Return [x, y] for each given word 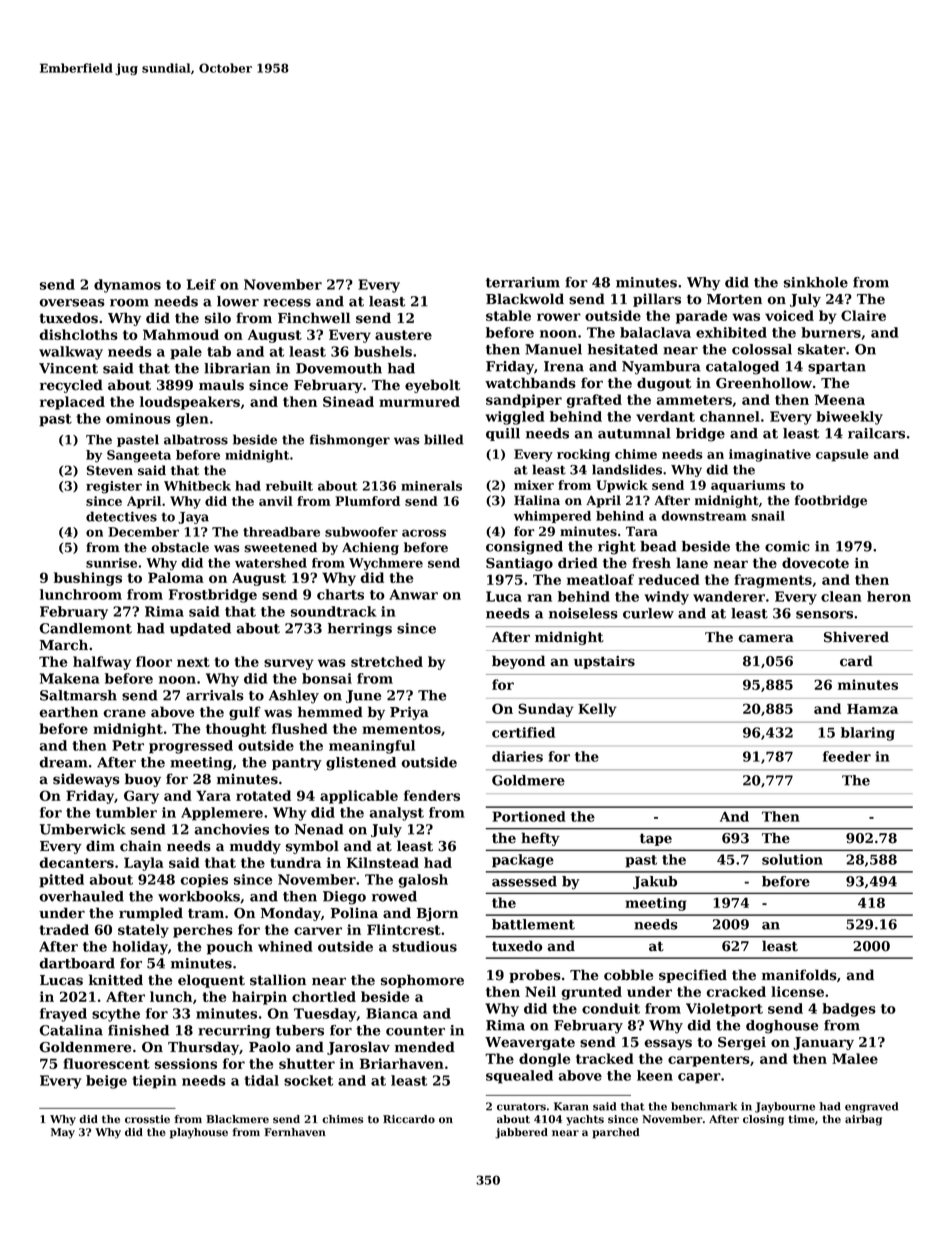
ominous [138, 418]
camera [766, 638]
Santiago [519, 564]
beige [106, 1082]
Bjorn [437, 914]
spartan [837, 368]
